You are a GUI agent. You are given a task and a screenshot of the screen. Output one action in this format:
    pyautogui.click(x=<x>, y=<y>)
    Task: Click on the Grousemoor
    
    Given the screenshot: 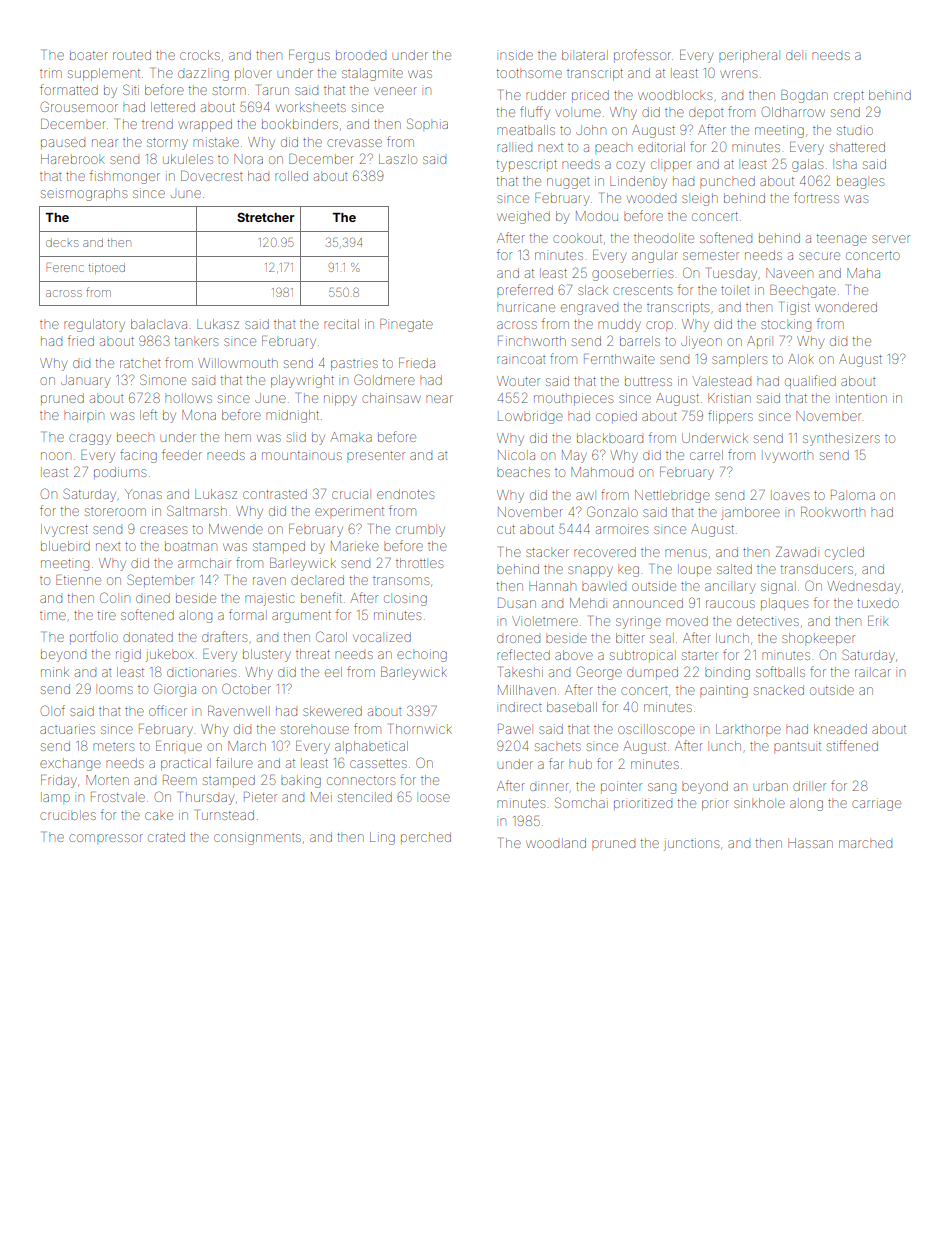 What is the action you would take?
    pyautogui.click(x=79, y=106)
